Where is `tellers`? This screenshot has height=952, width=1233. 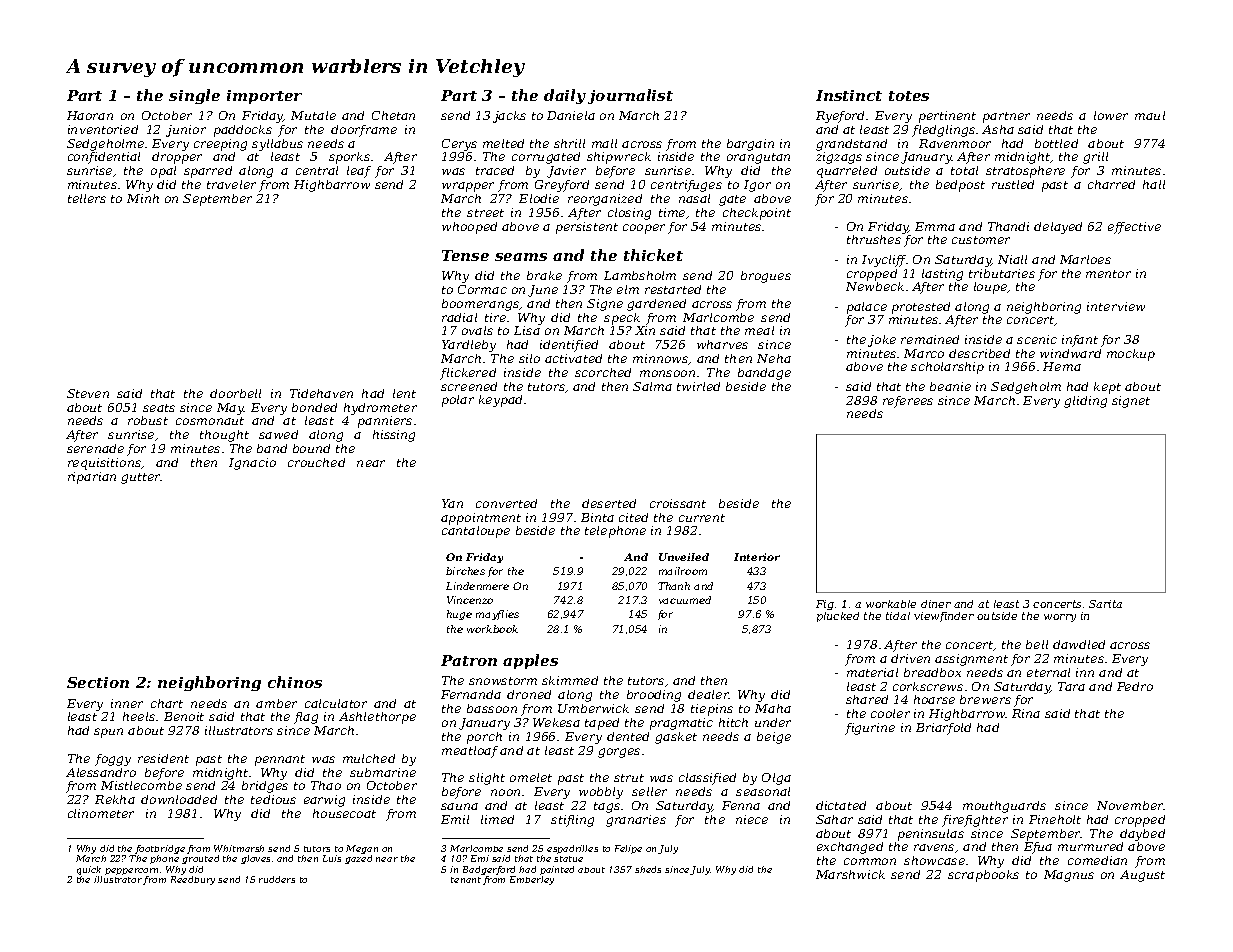 tellers is located at coordinates (87, 198).
